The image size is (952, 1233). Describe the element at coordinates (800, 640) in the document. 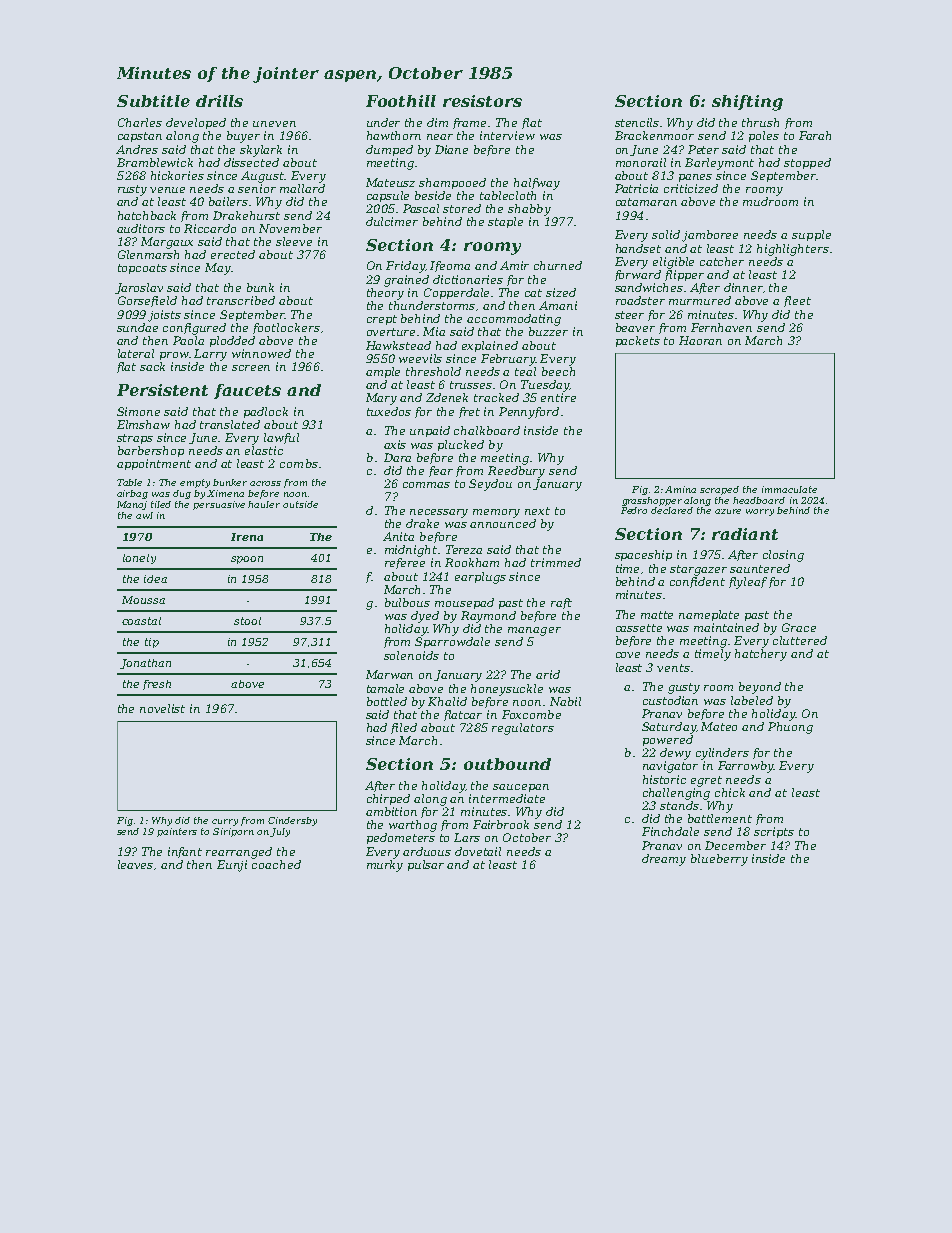

I see `cluttered` at that location.
